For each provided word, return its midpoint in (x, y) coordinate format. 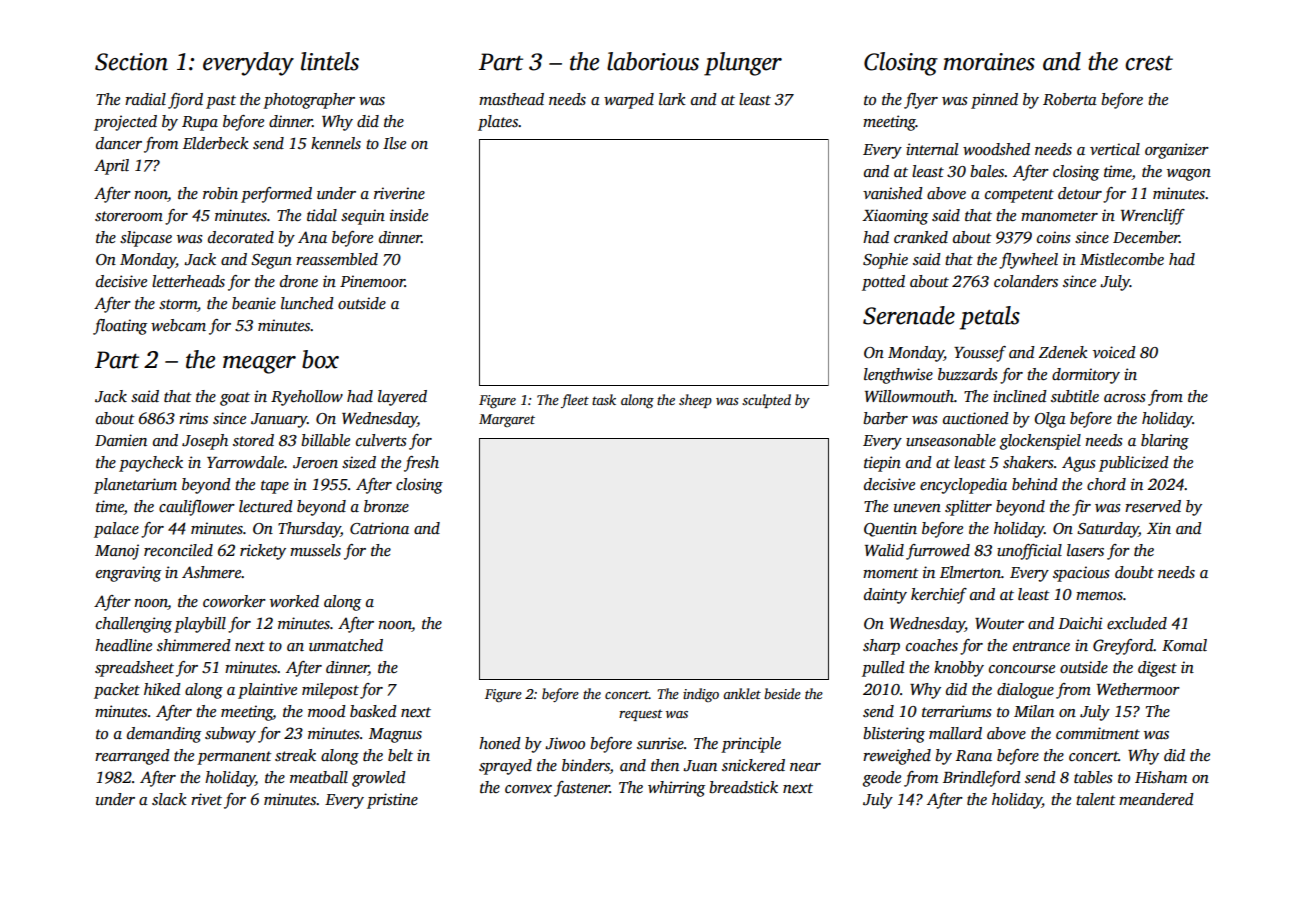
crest (1149, 63)
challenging (134, 625)
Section (131, 62)
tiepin (882, 464)
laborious (653, 61)
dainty (885, 596)
